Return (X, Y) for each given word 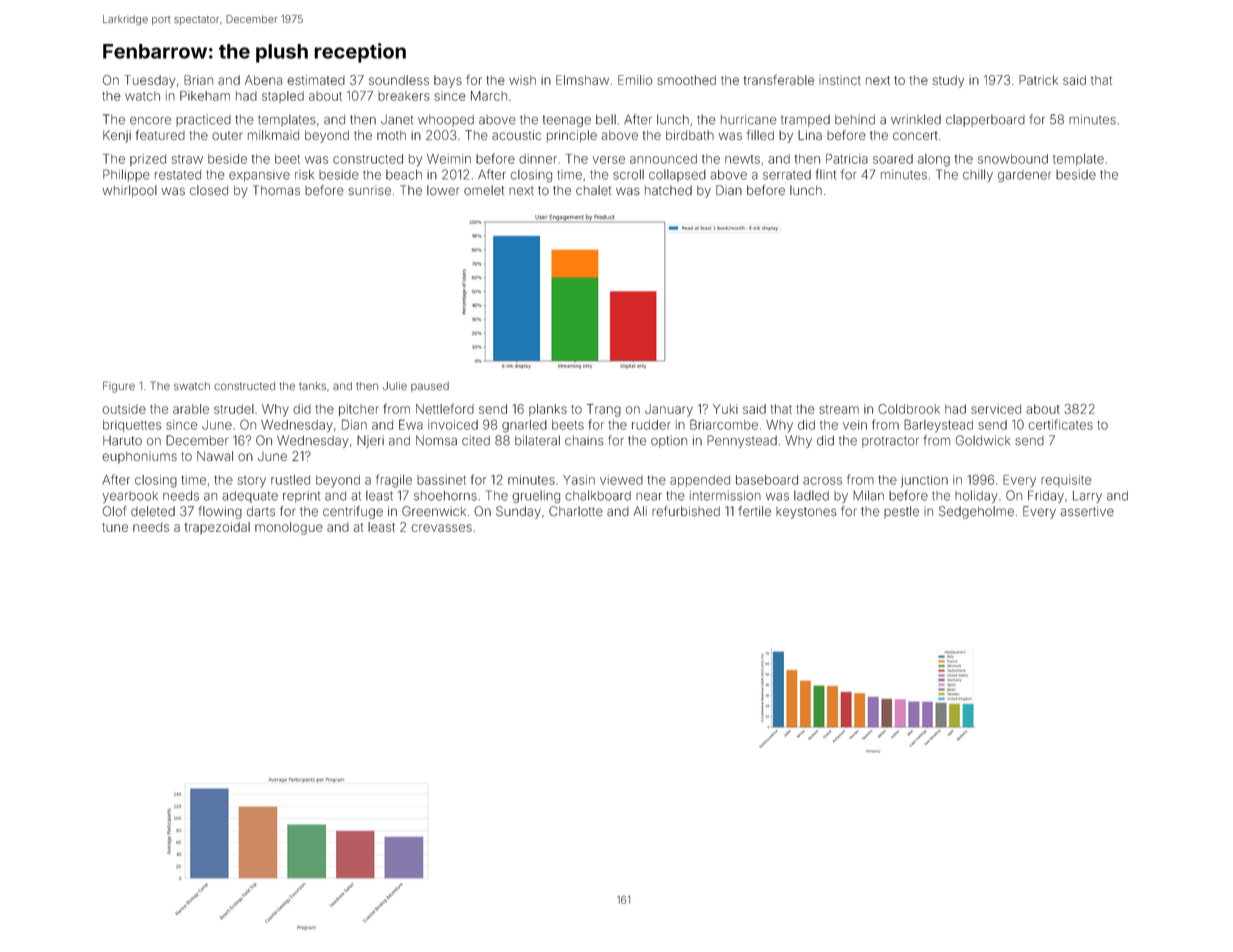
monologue (289, 528)
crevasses (441, 528)
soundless (399, 80)
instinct (840, 80)
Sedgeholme (976, 512)
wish (522, 80)
